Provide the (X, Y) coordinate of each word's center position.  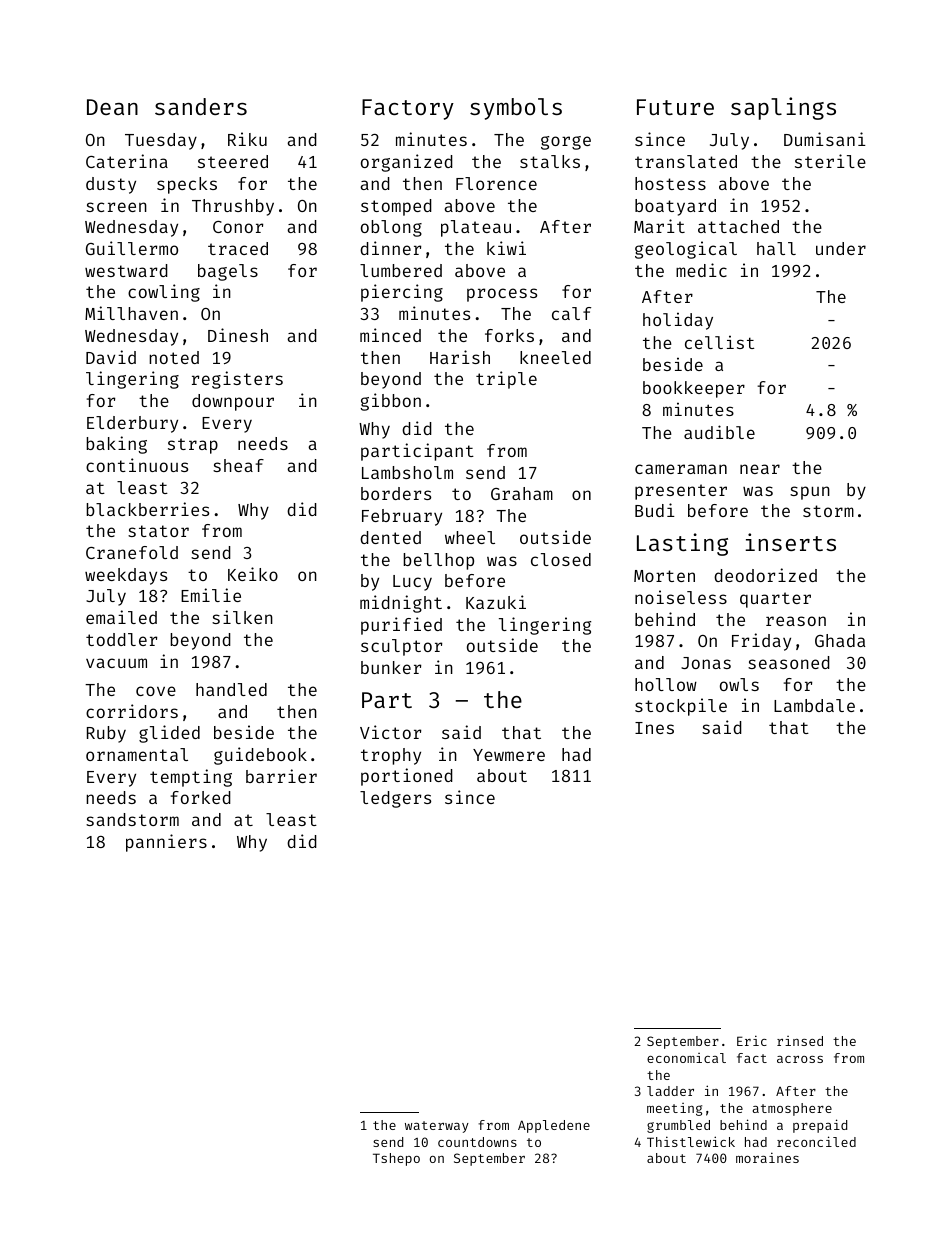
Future (675, 107)
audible (719, 432)
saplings (783, 108)
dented (390, 537)
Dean (112, 107)
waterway (437, 1127)
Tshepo (396, 1159)
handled (231, 689)
